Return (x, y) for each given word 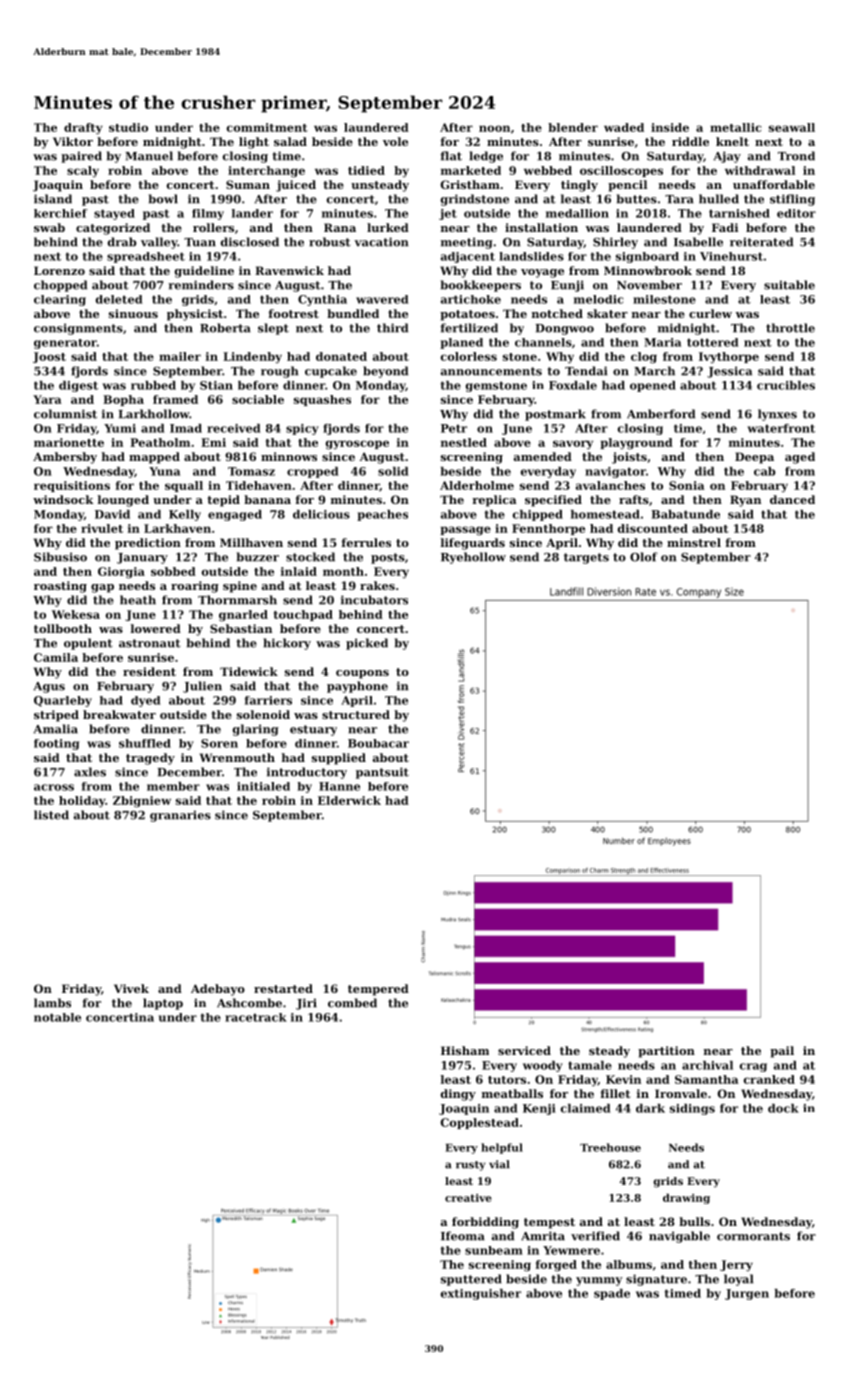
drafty (83, 129)
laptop (163, 1004)
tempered (378, 990)
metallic (735, 127)
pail (782, 1052)
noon (494, 128)
